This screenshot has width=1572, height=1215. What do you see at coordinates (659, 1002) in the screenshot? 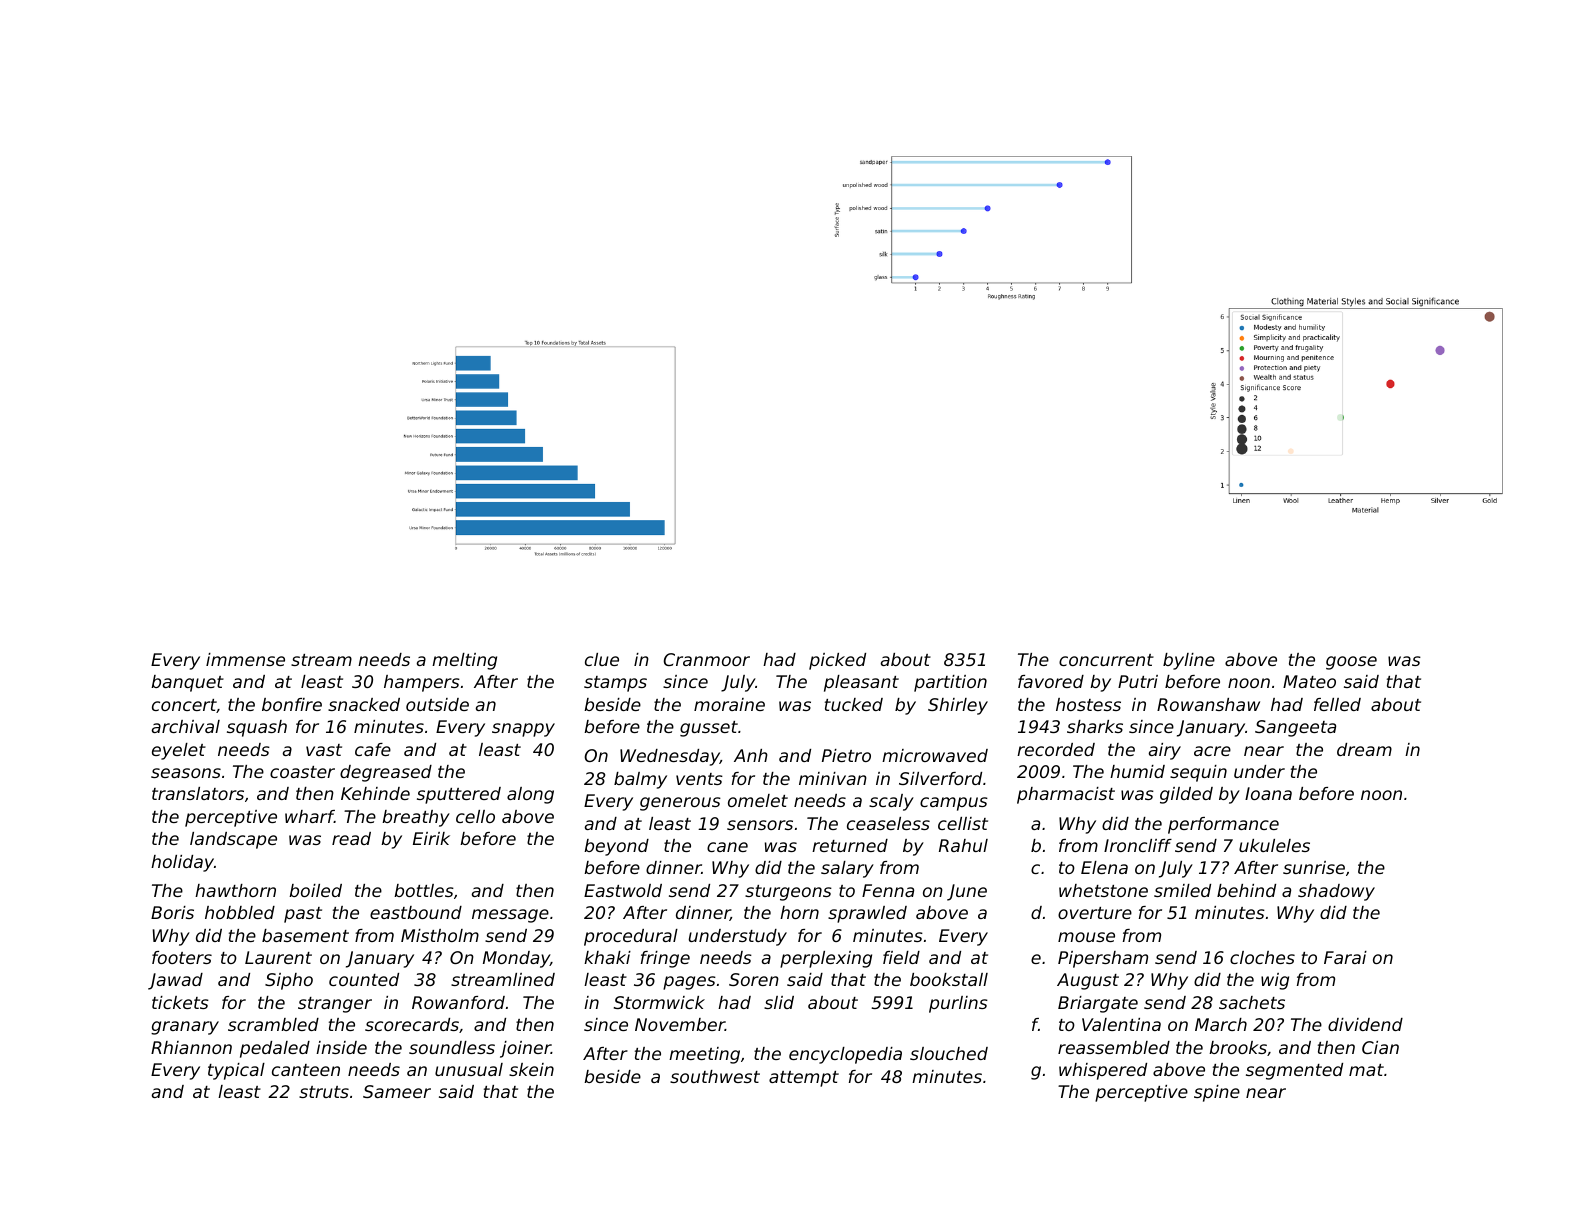
I see `Stormwick` at bounding box center [659, 1002].
